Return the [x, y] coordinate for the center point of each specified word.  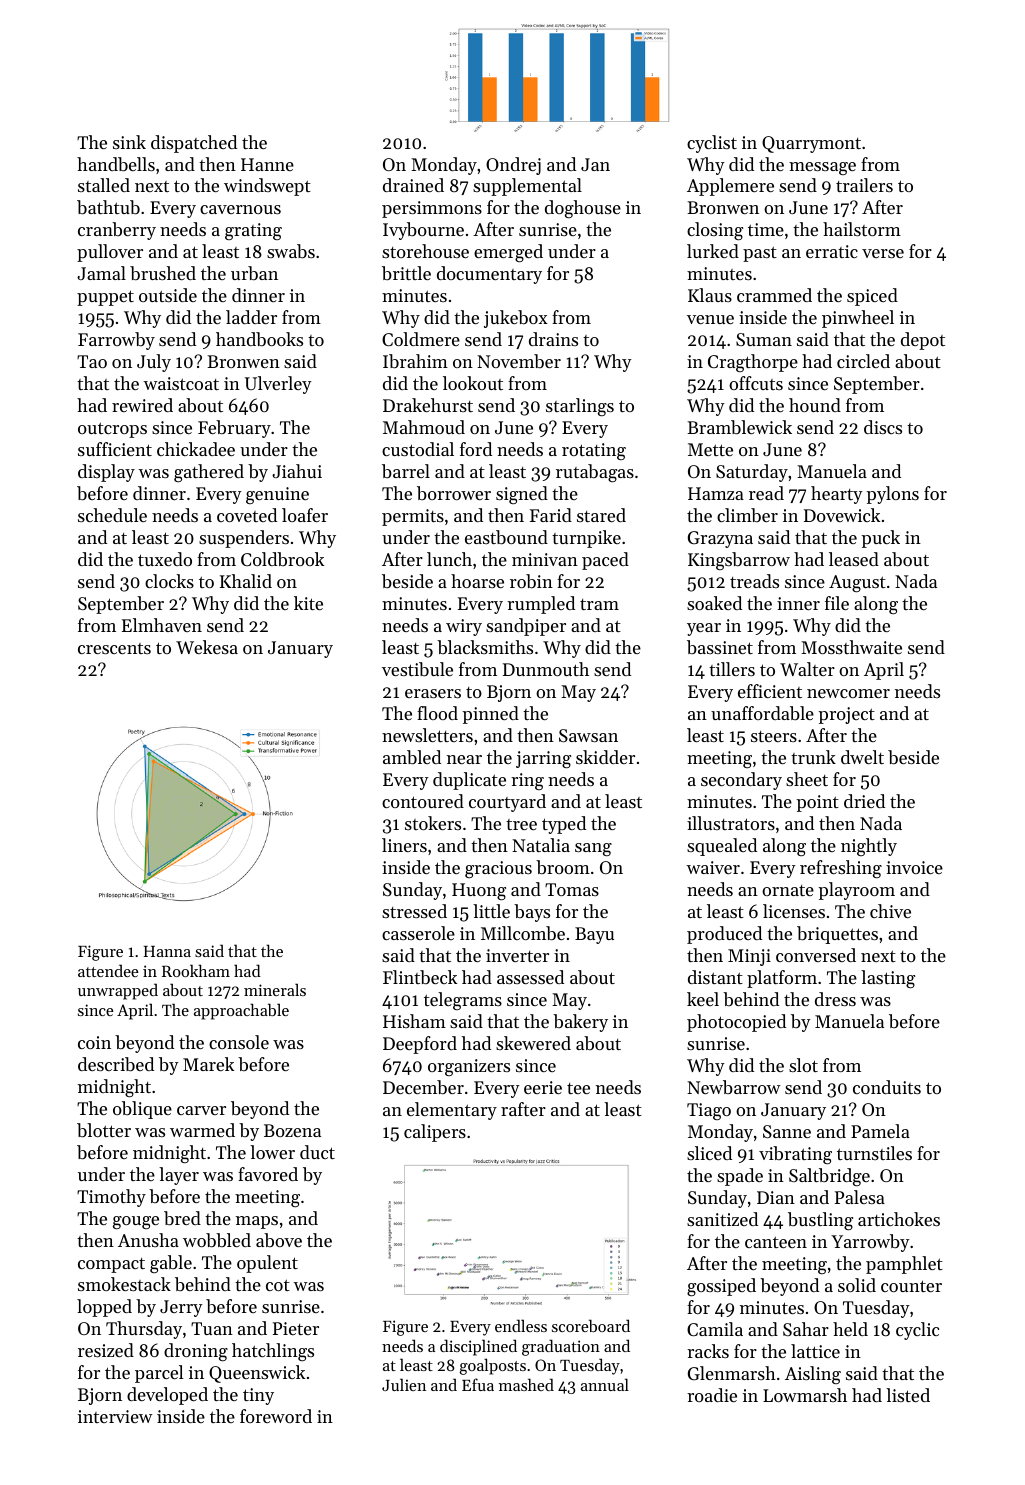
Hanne [267, 164]
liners [404, 845]
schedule [112, 515]
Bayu [594, 935]
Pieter [296, 1328]
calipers [435, 1133]
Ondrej [513, 166]
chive [890, 911]
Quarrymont [811, 144]
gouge [136, 1222]
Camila [715, 1329]
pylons [892, 495]
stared [601, 515]
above [279, 1240]
